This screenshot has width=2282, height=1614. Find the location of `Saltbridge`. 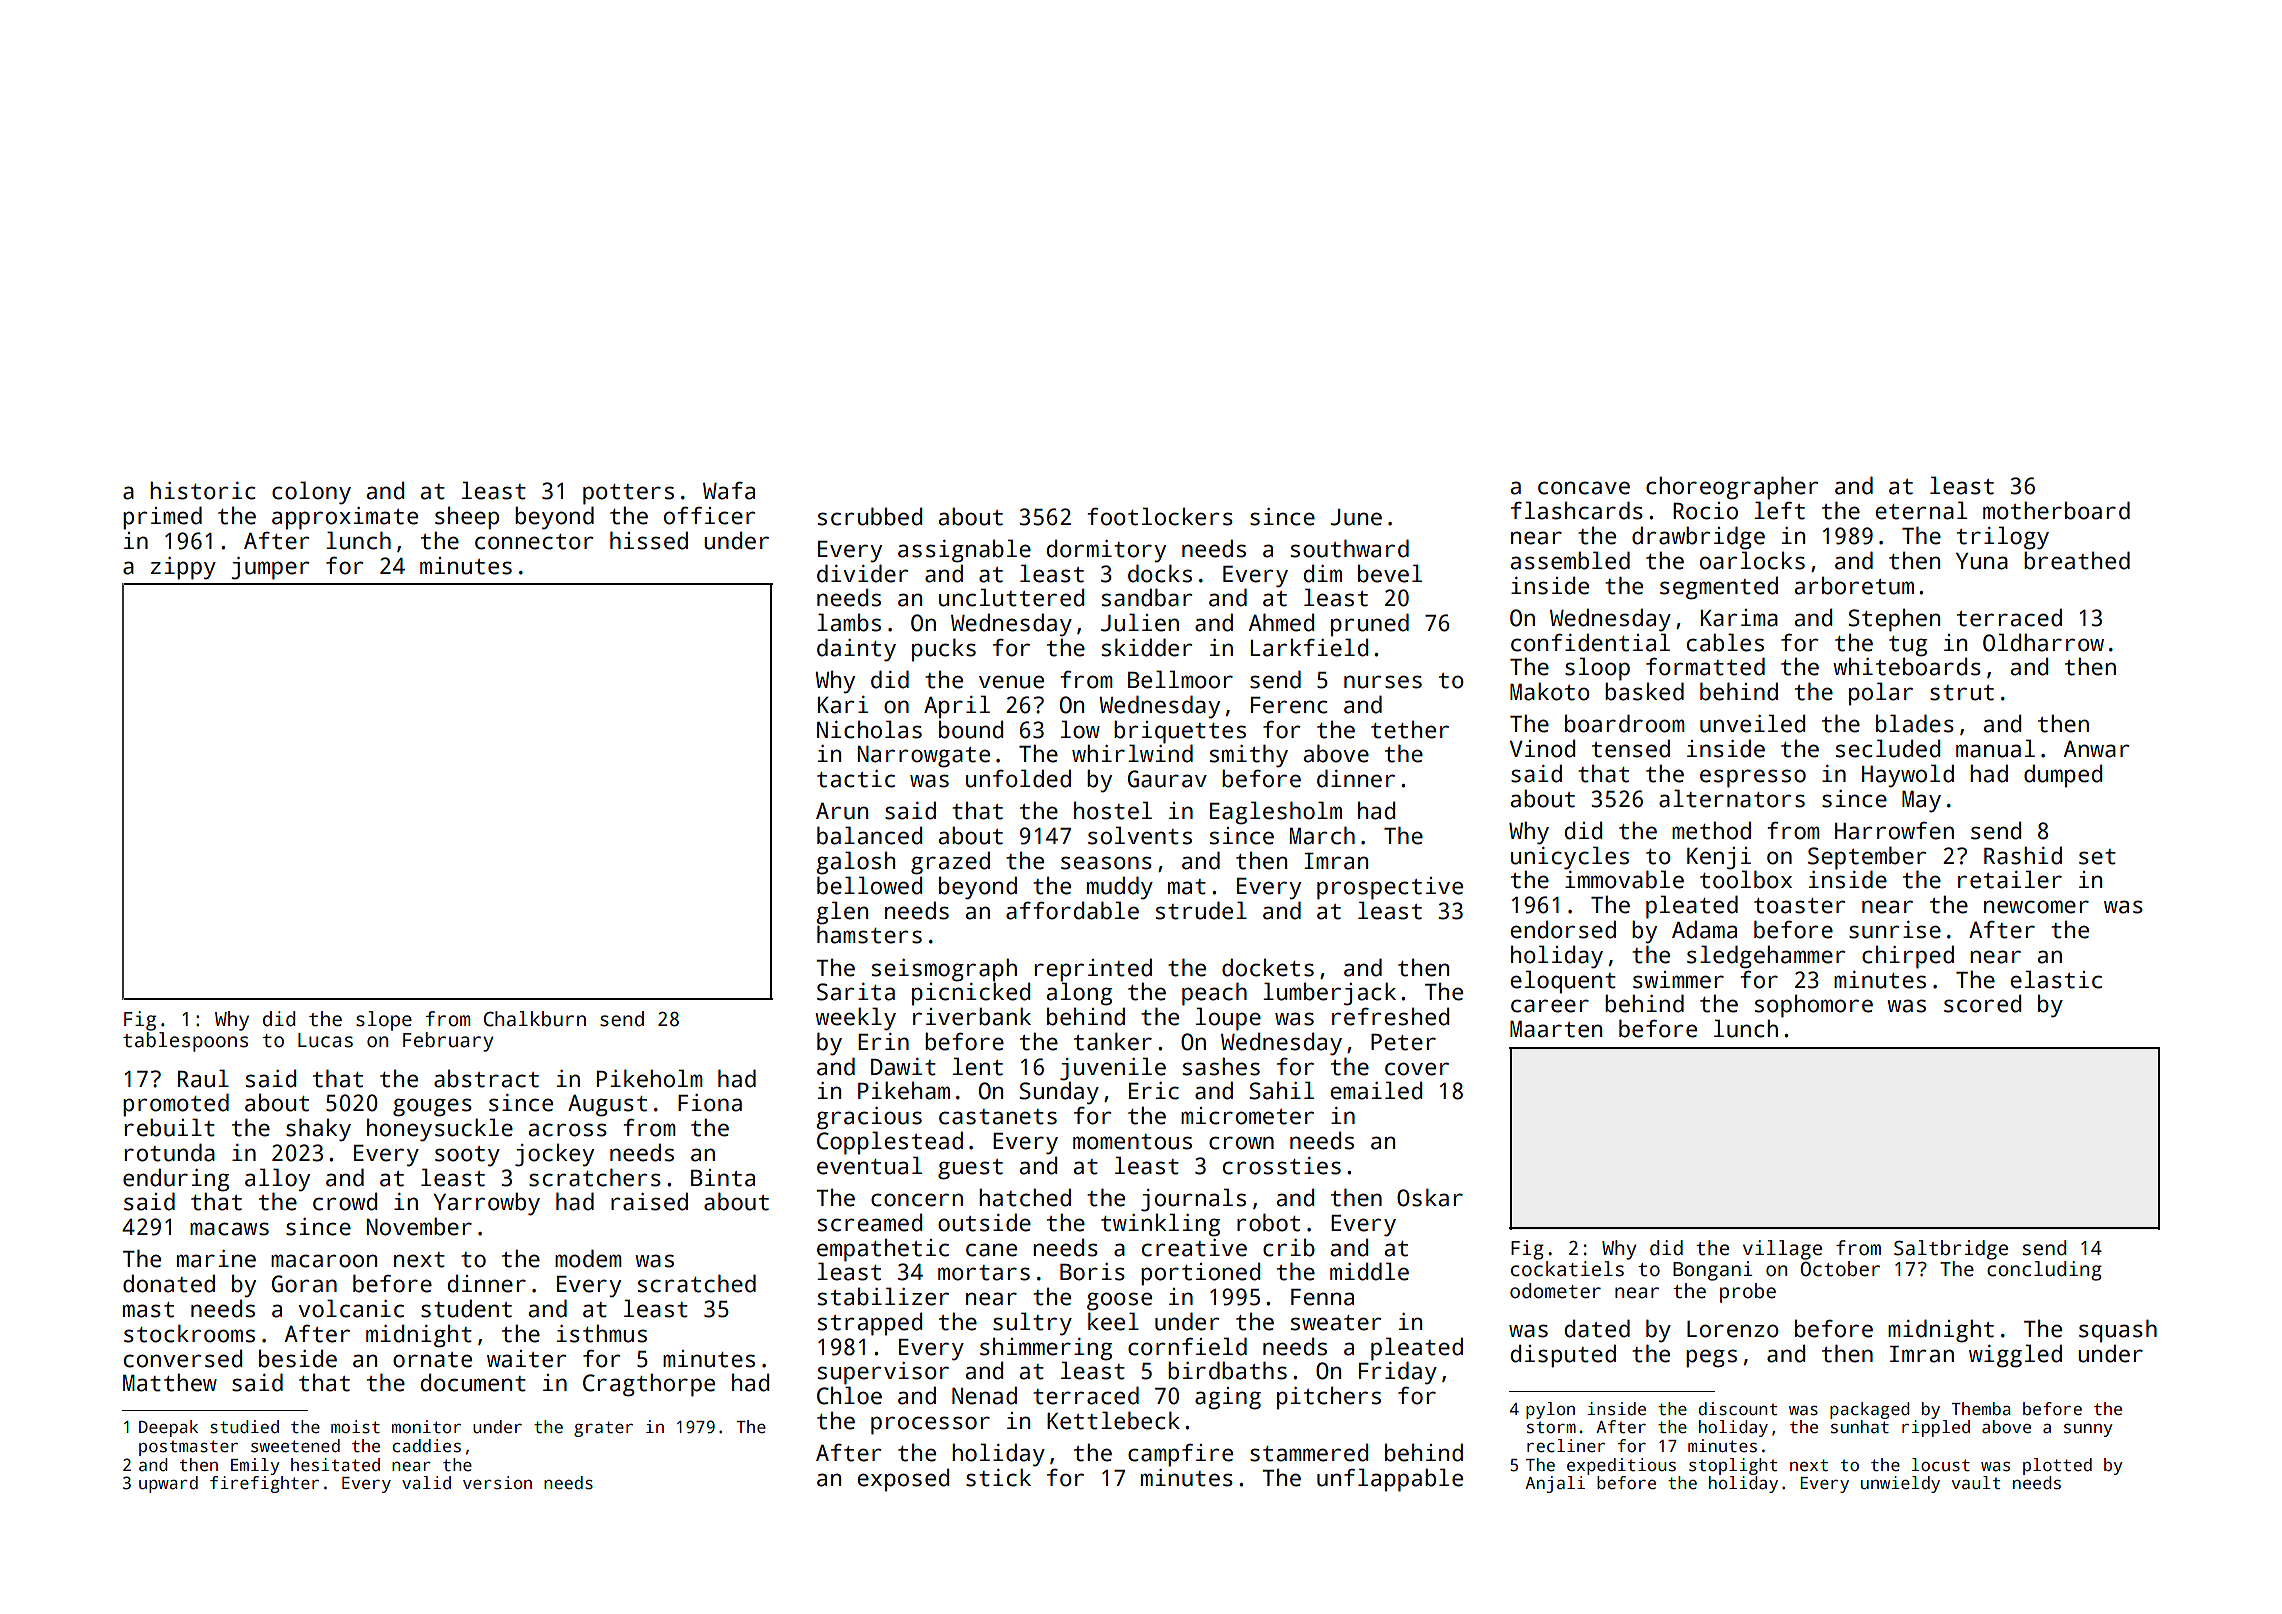

Saltbridge is located at coordinates (1951, 1250).
